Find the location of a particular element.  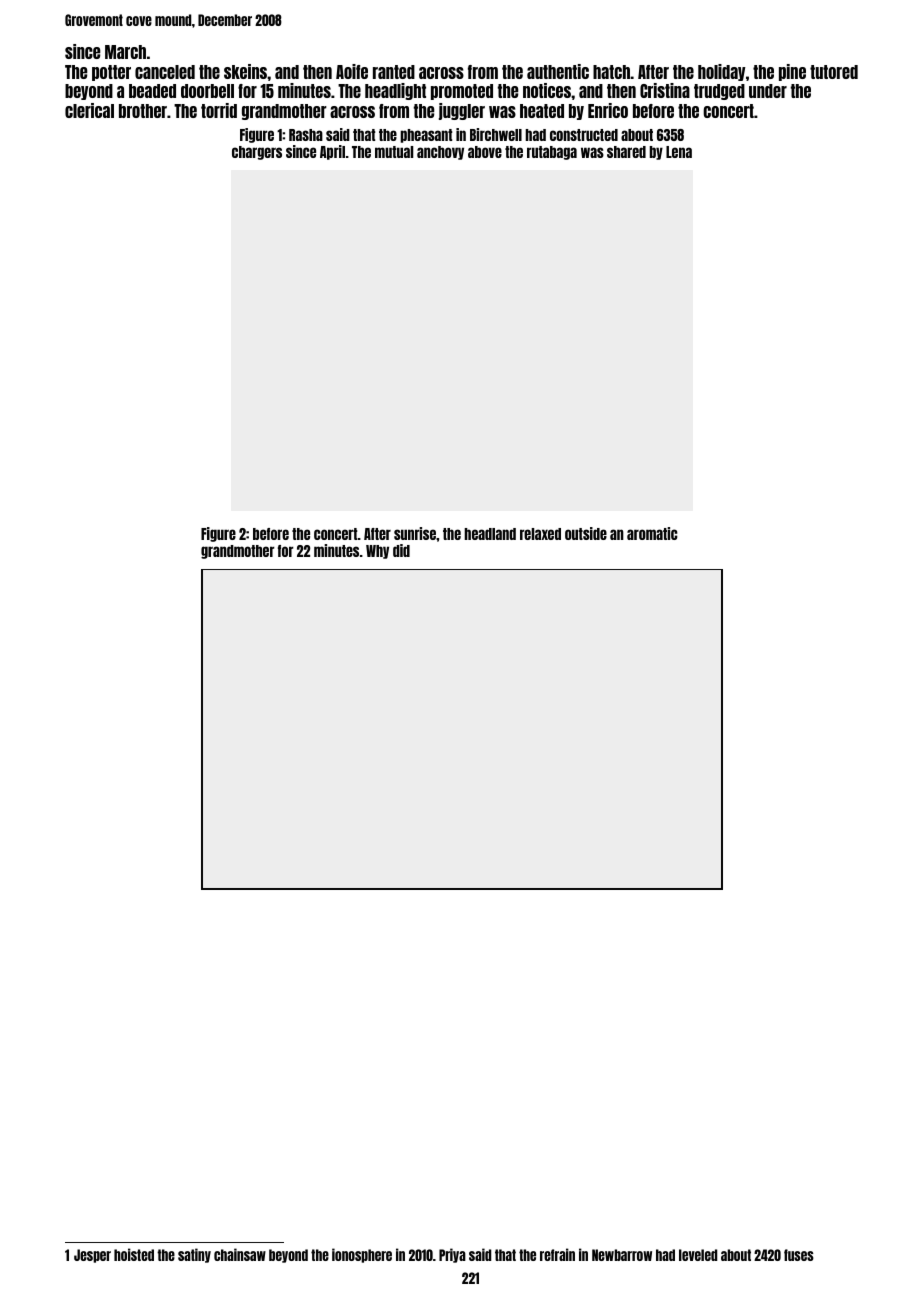

above is located at coordinates (485, 152).
